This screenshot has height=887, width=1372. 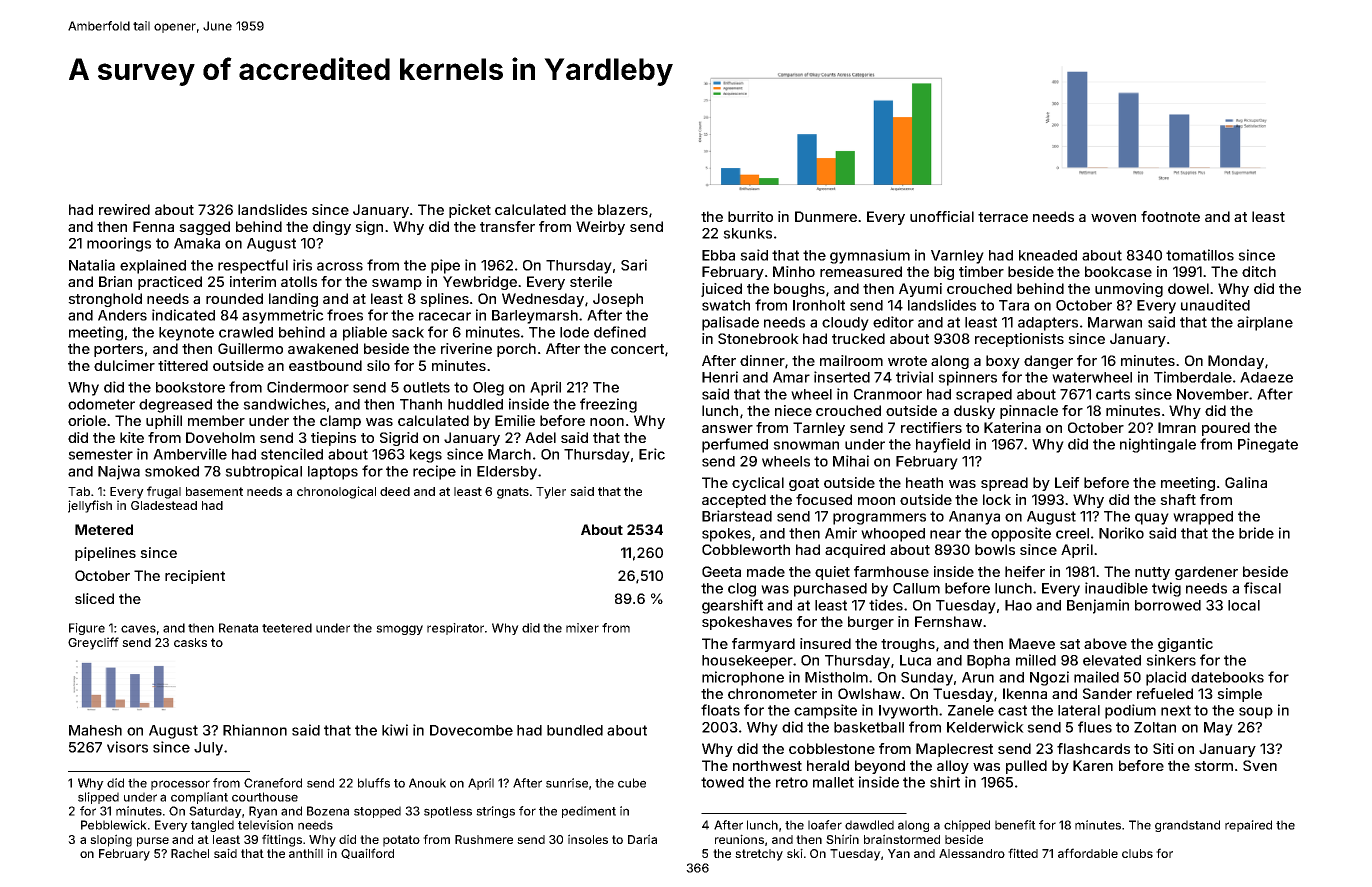 What do you see at coordinates (470, 211) in the screenshot?
I see `picket` at bounding box center [470, 211].
